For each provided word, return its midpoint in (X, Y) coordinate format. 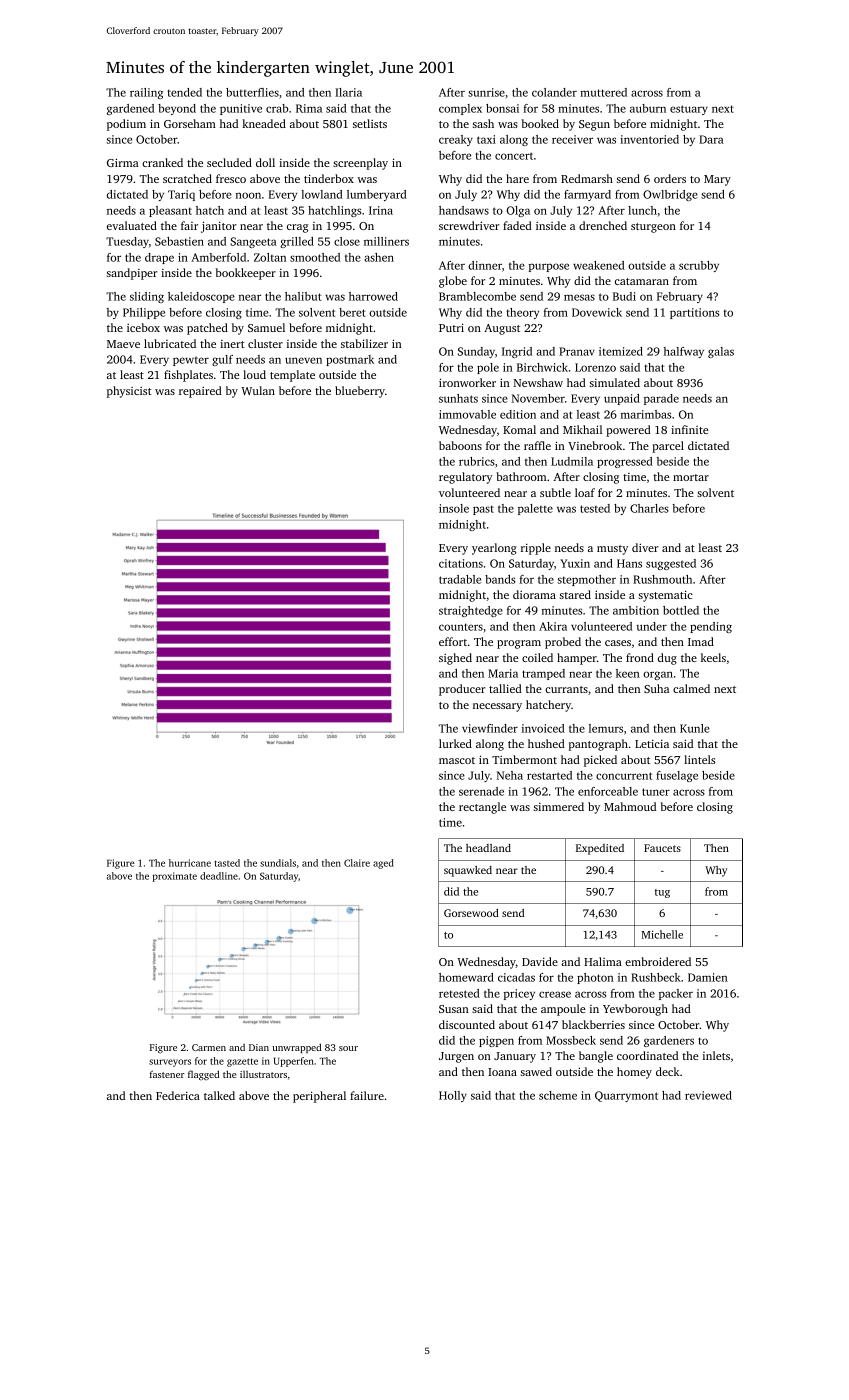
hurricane (190, 863)
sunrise (486, 92)
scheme (558, 1095)
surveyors (170, 1063)
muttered (603, 92)
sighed (455, 659)
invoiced (543, 728)
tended (184, 92)
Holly (453, 1096)
